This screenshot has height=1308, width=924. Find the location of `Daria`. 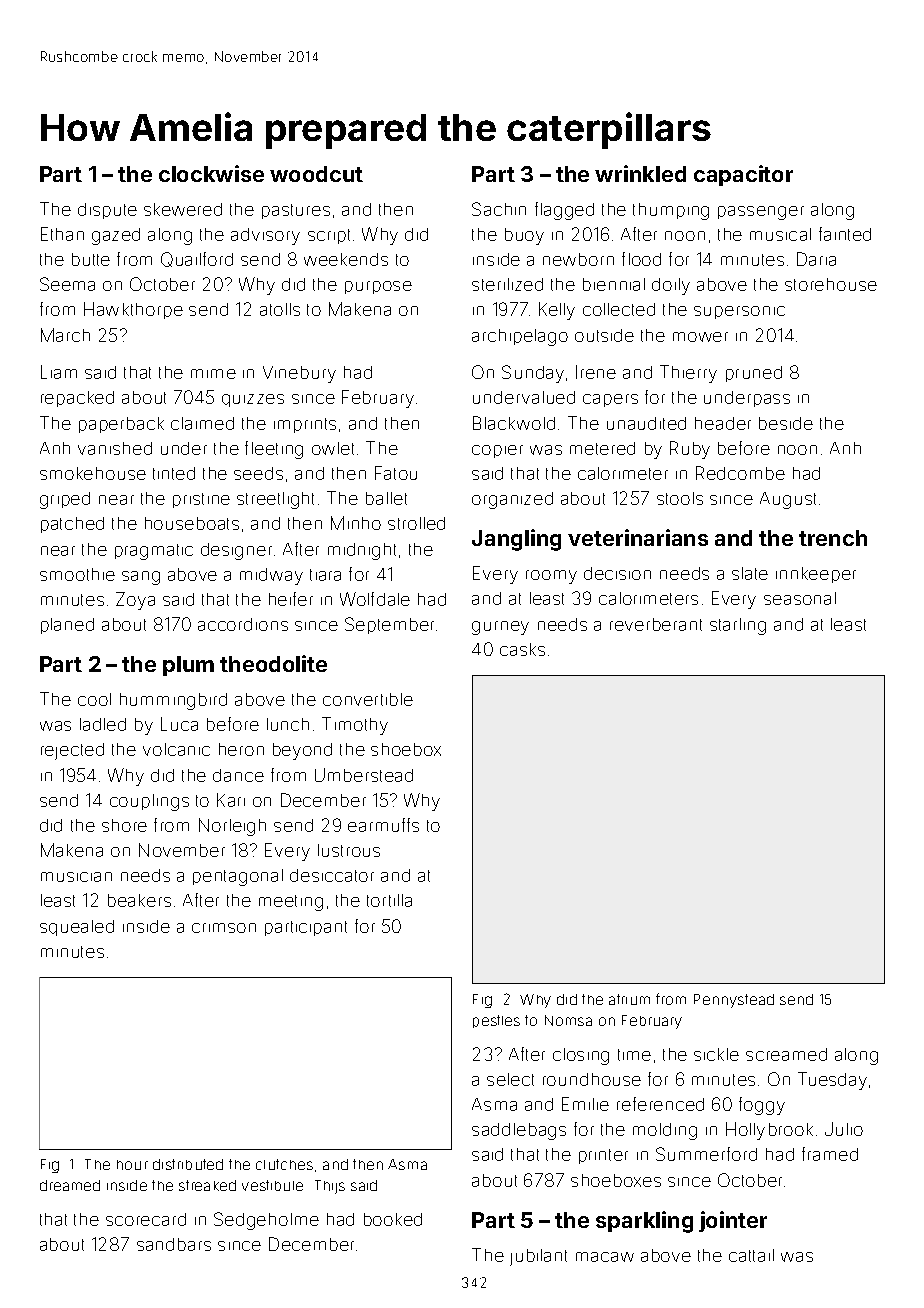

Daria is located at coordinates (816, 259).
